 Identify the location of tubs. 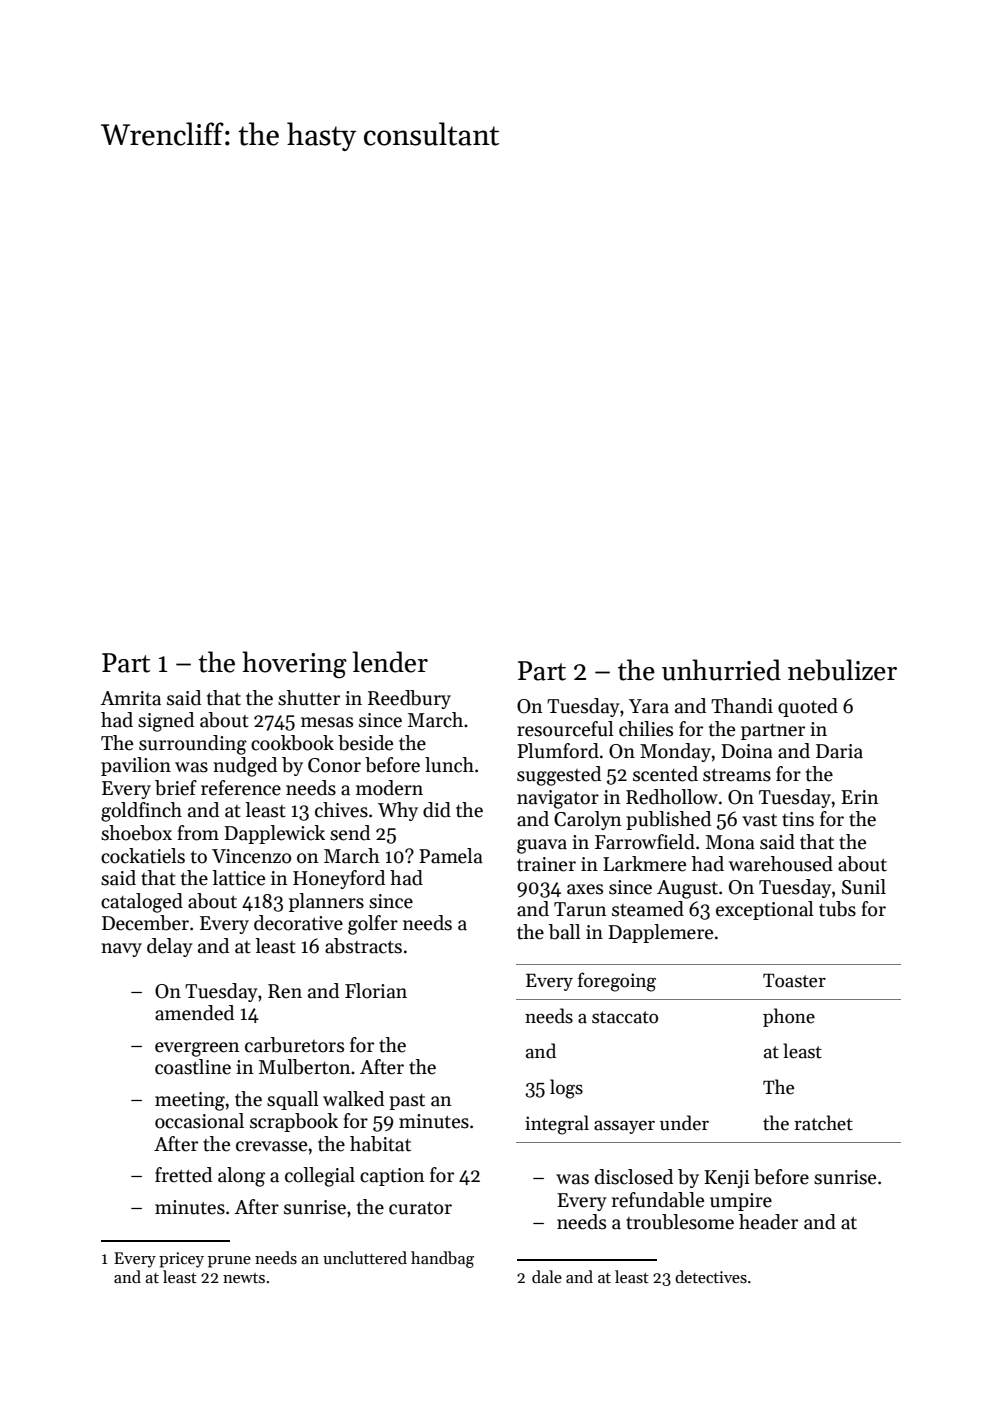
(837, 909).
